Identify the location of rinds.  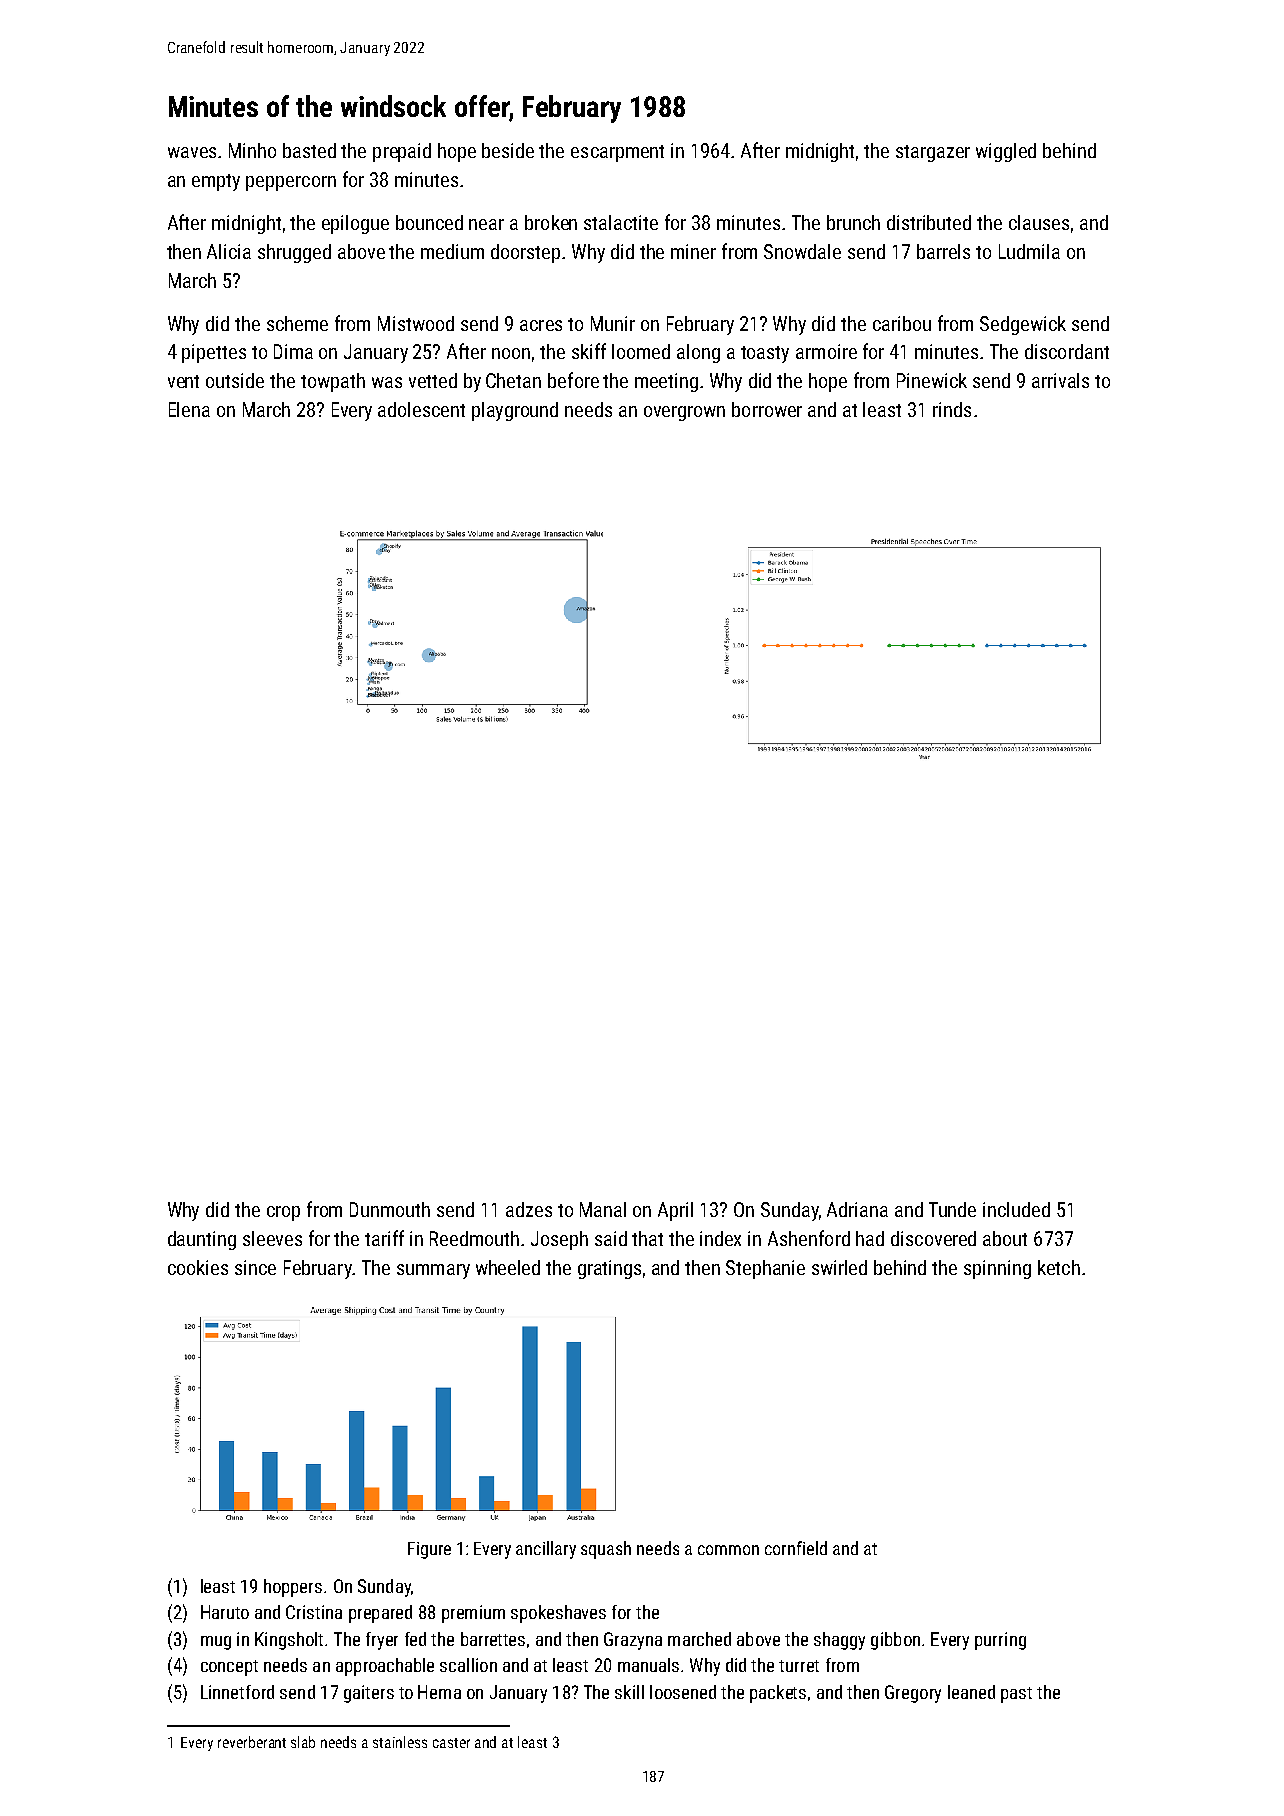
(952, 409).
